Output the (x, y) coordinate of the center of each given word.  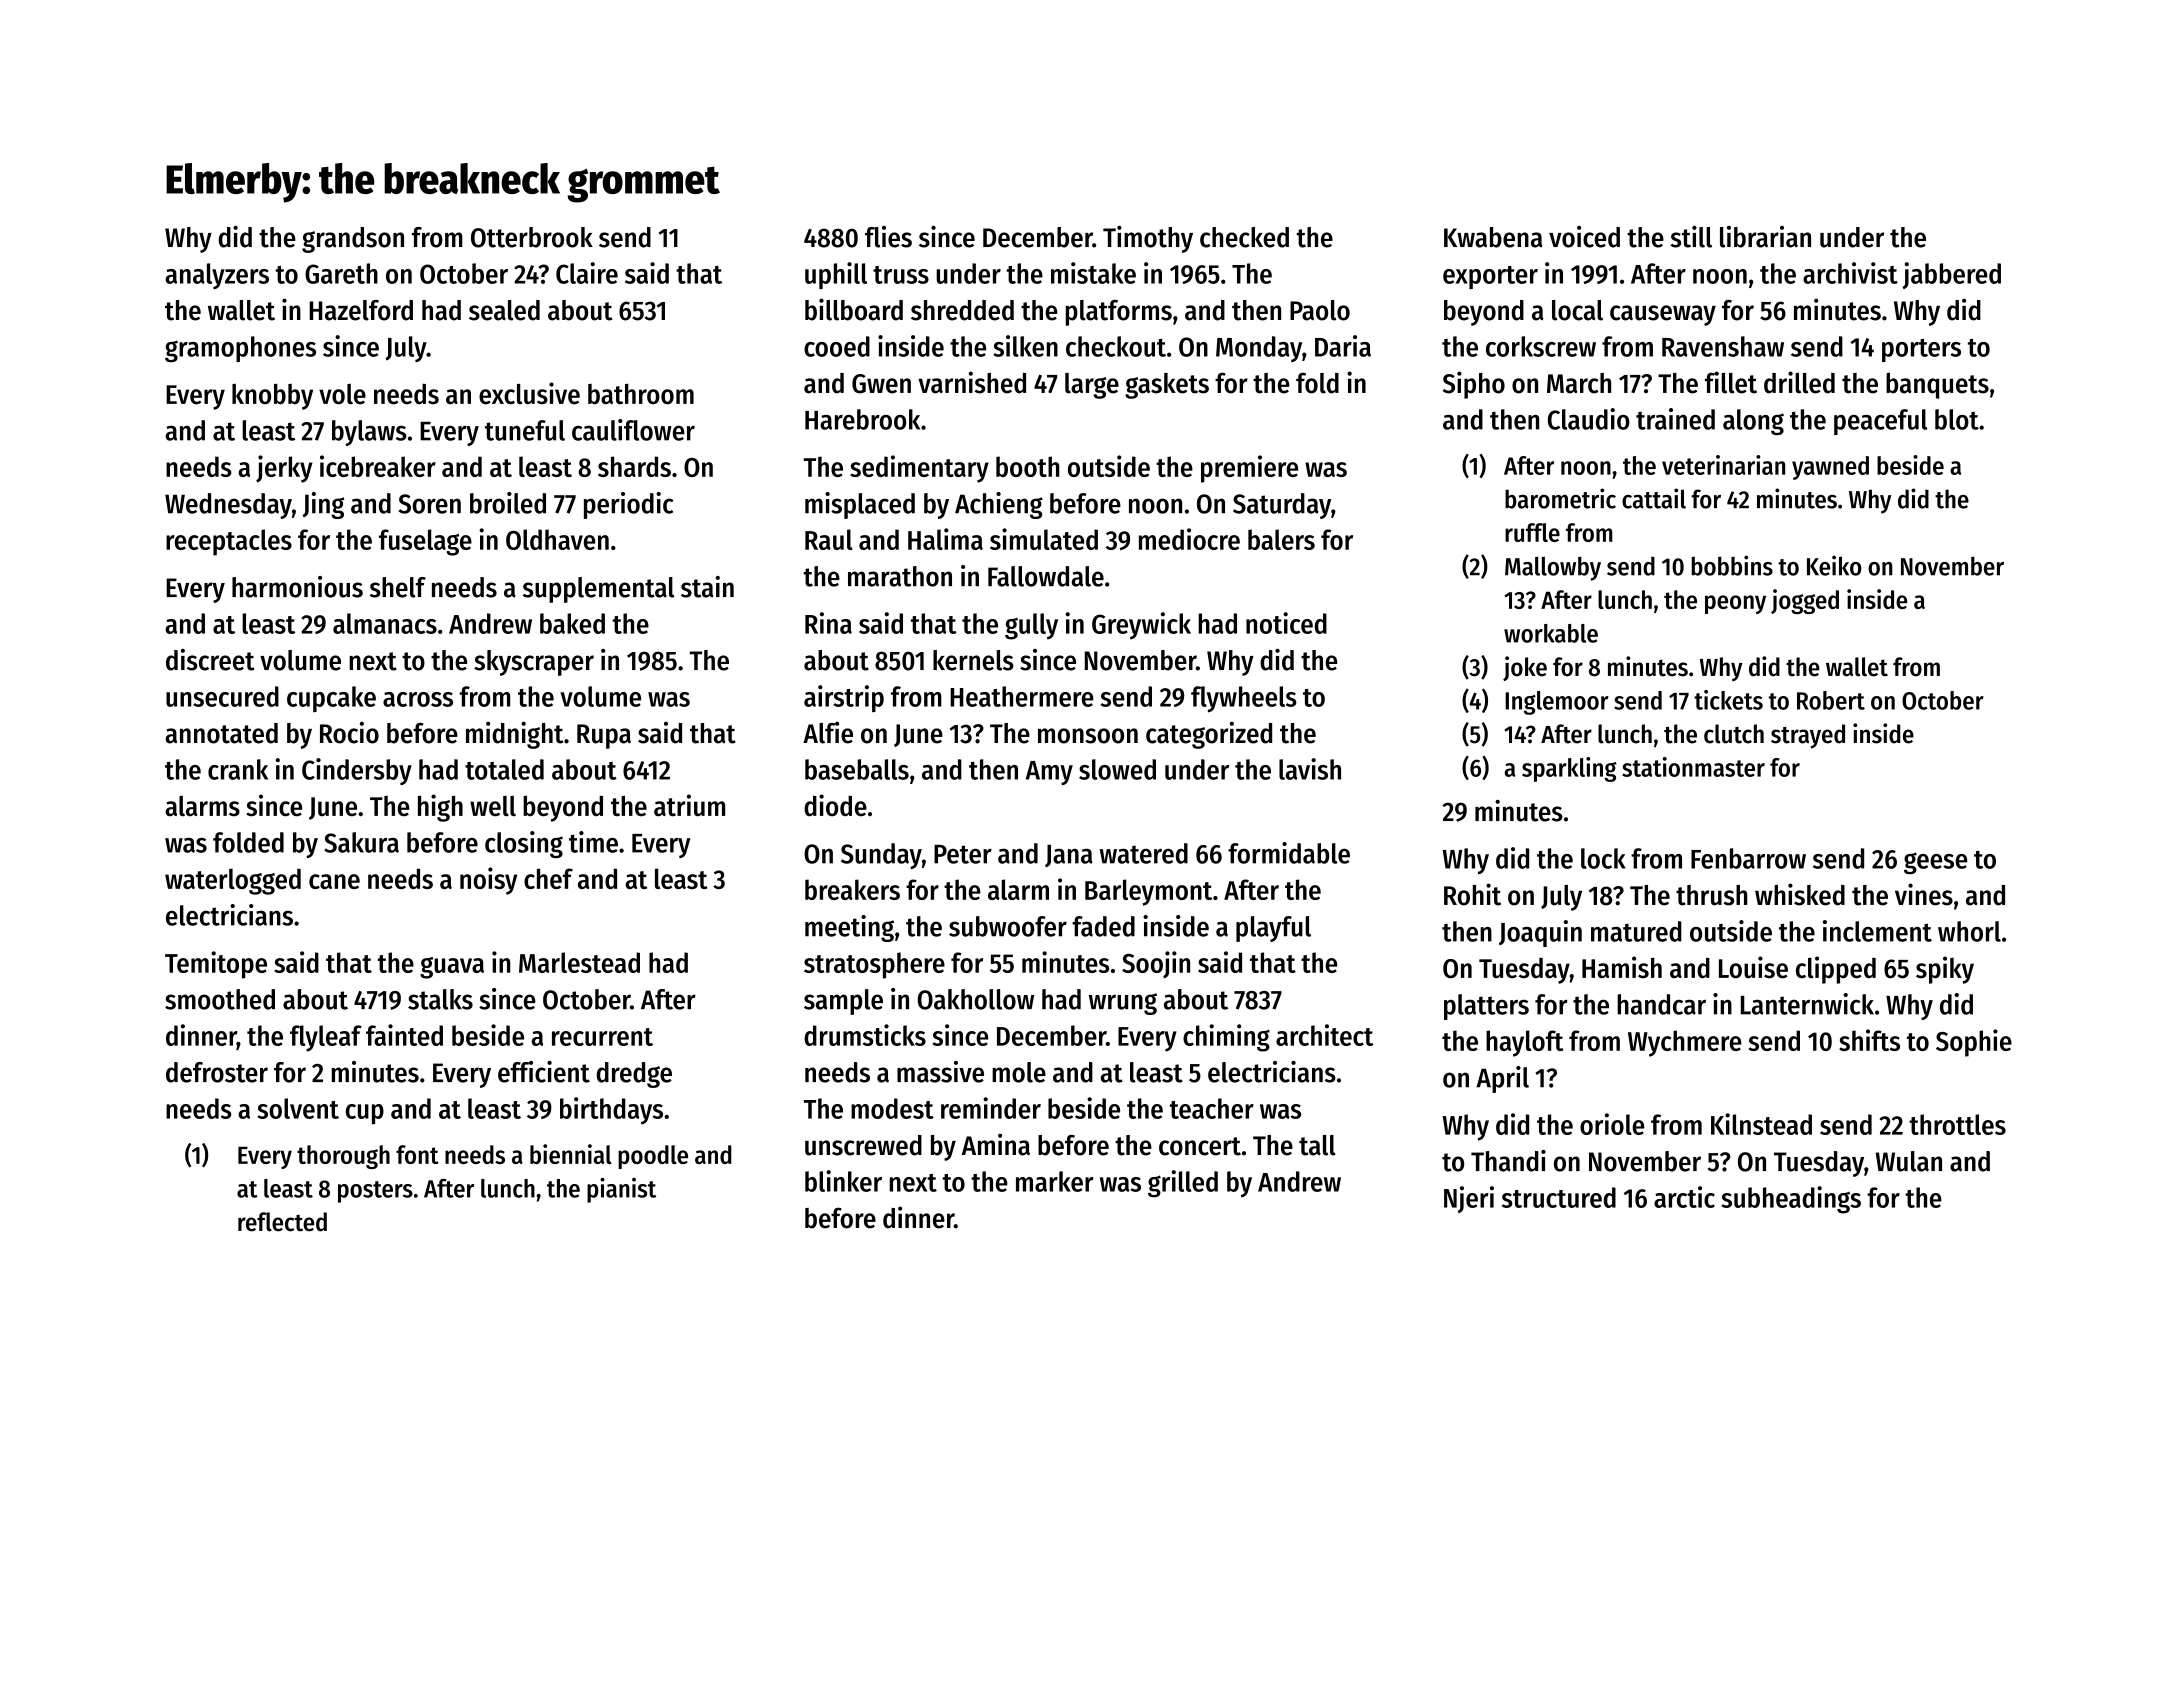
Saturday (1282, 506)
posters (375, 1192)
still (1691, 237)
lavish (1310, 769)
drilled (1799, 382)
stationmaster (1693, 767)
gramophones (240, 349)
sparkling (1569, 769)
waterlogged (233, 881)
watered (1144, 853)
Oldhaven (557, 539)
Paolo (1320, 310)
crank (238, 769)
